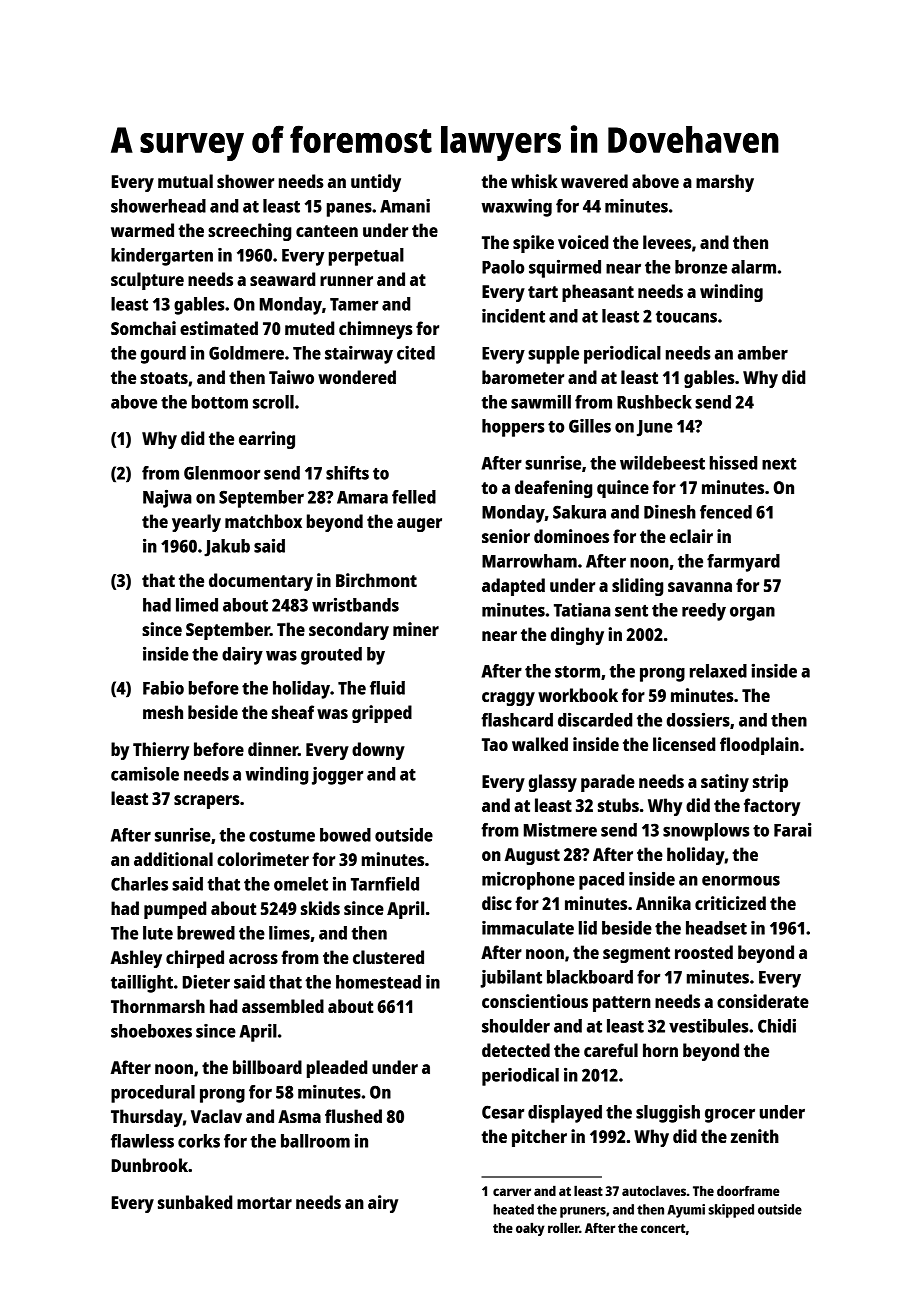 The height and width of the image is (1314, 924). What do you see at coordinates (416, 629) in the image?
I see `miner` at bounding box center [416, 629].
